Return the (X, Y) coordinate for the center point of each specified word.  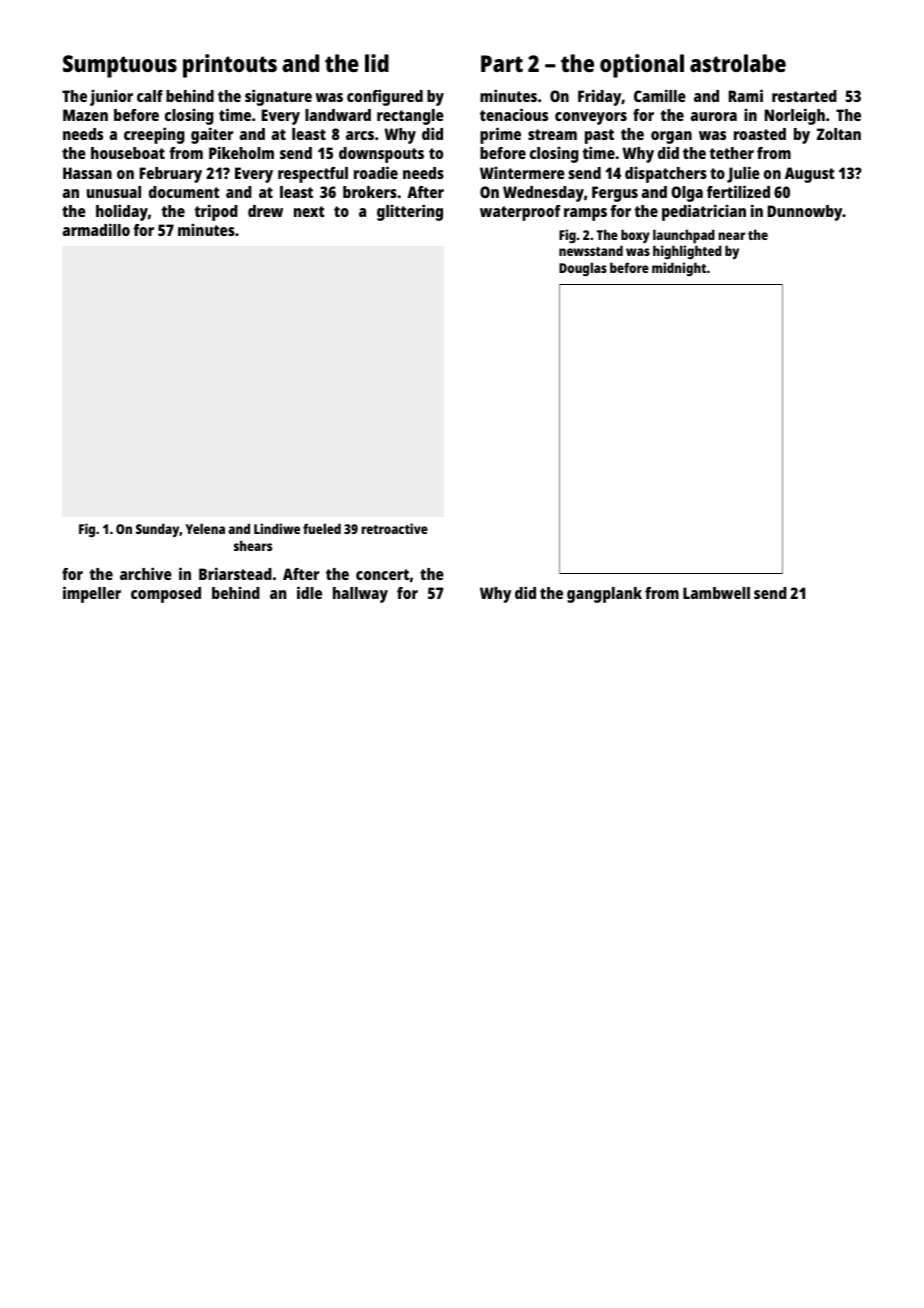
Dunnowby (805, 213)
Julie (743, 174)
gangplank (604, 595)
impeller (92, 594)
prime (500, 135)
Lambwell (716, 593)
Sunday (158, 530)
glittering (410, 212)
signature (278, 97)
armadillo (96, 229)
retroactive (394, 528)
